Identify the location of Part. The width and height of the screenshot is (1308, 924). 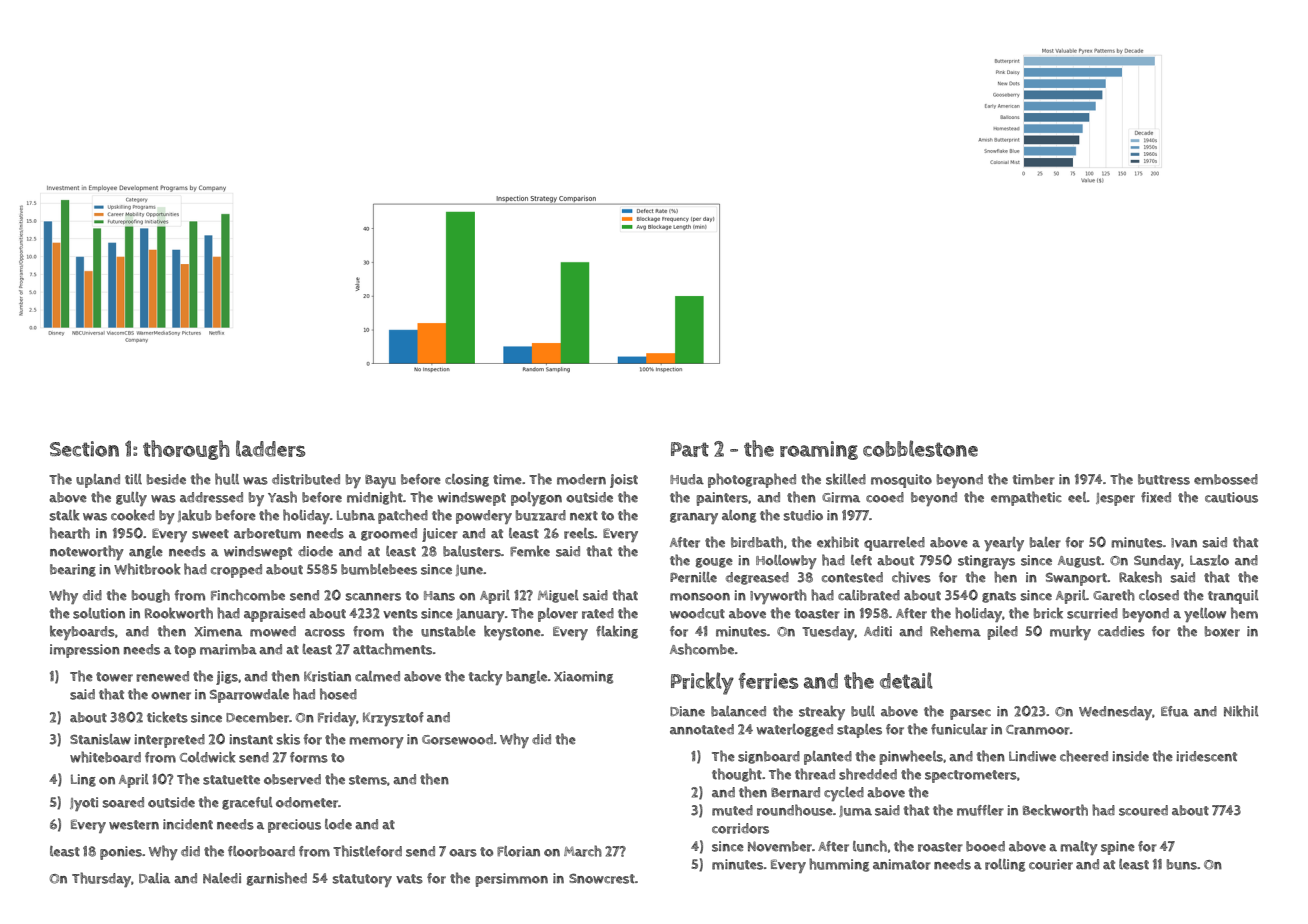
(690, 449).
